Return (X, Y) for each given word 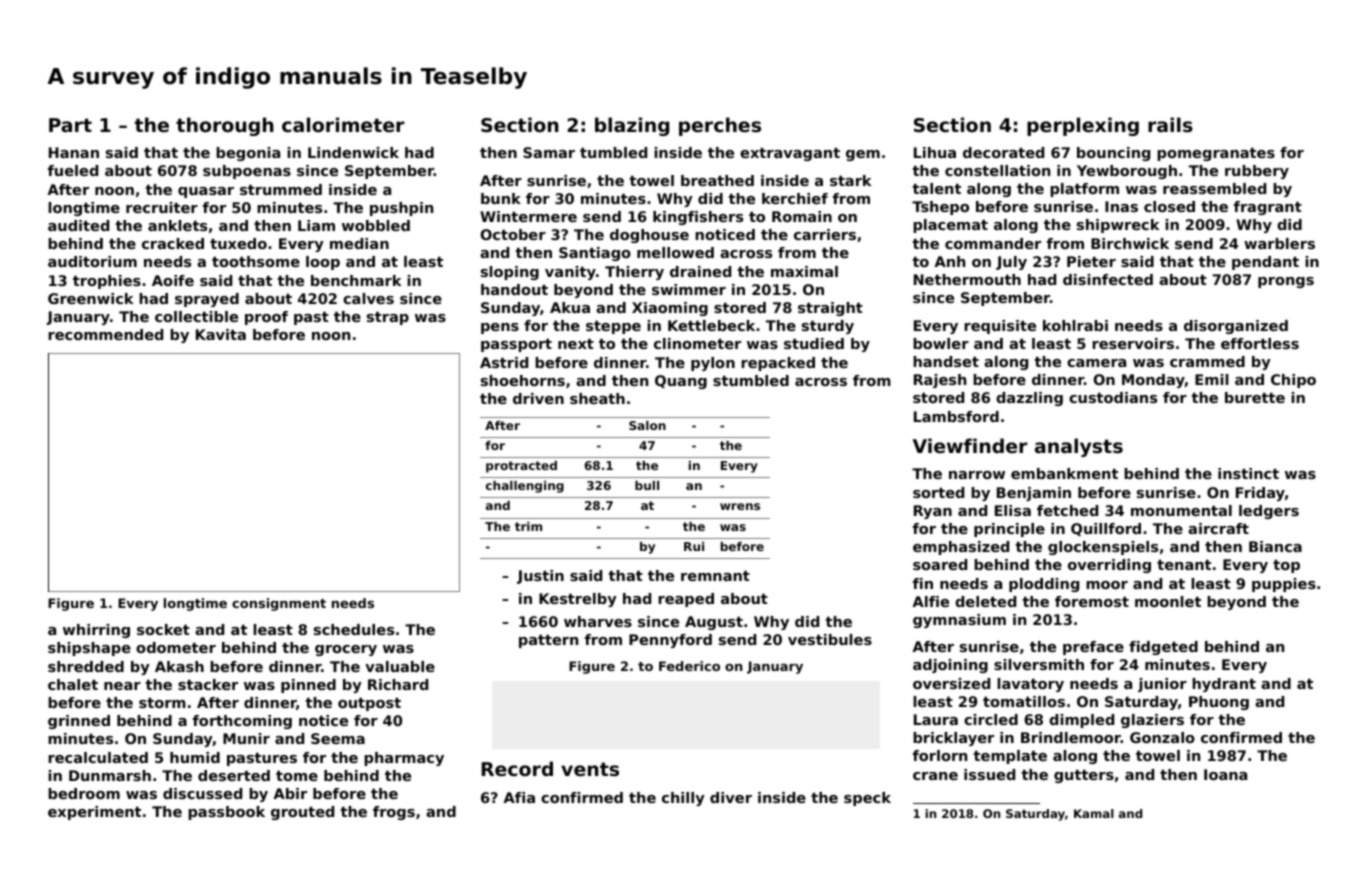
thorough (225, 126)
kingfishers (698, 218)
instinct (1248, 473)
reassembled (1214, 188)
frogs (394, 813)
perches (720, 126)
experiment (94, 813)
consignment (279, 604)
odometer (176, 647)
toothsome (256, 261)
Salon (647, 425)
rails (1170, 125)
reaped (686, 600)
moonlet (1168, 601)
